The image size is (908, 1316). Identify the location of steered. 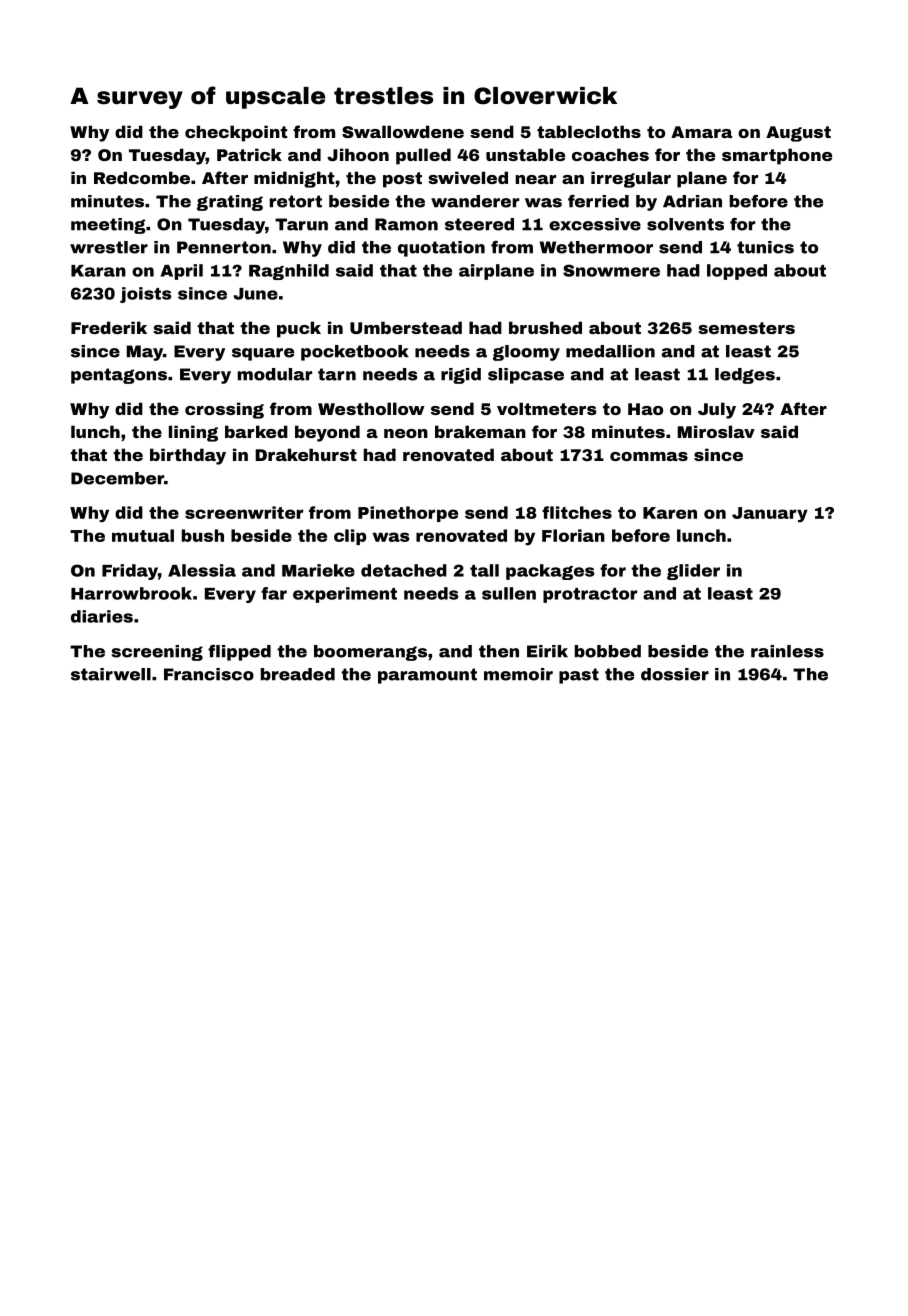
(479, 224).
